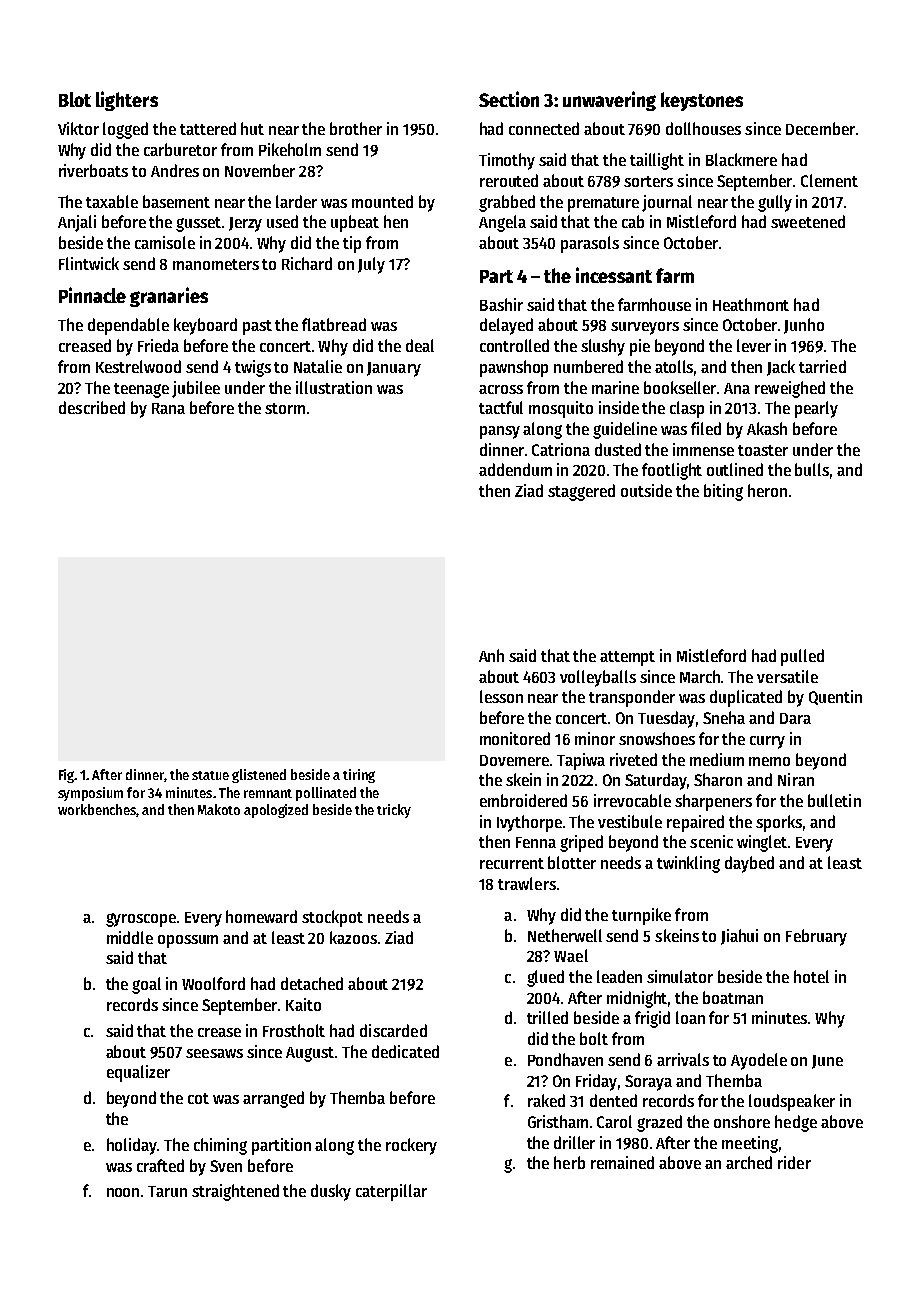  I want to click on apologized, so click(276, 811).
